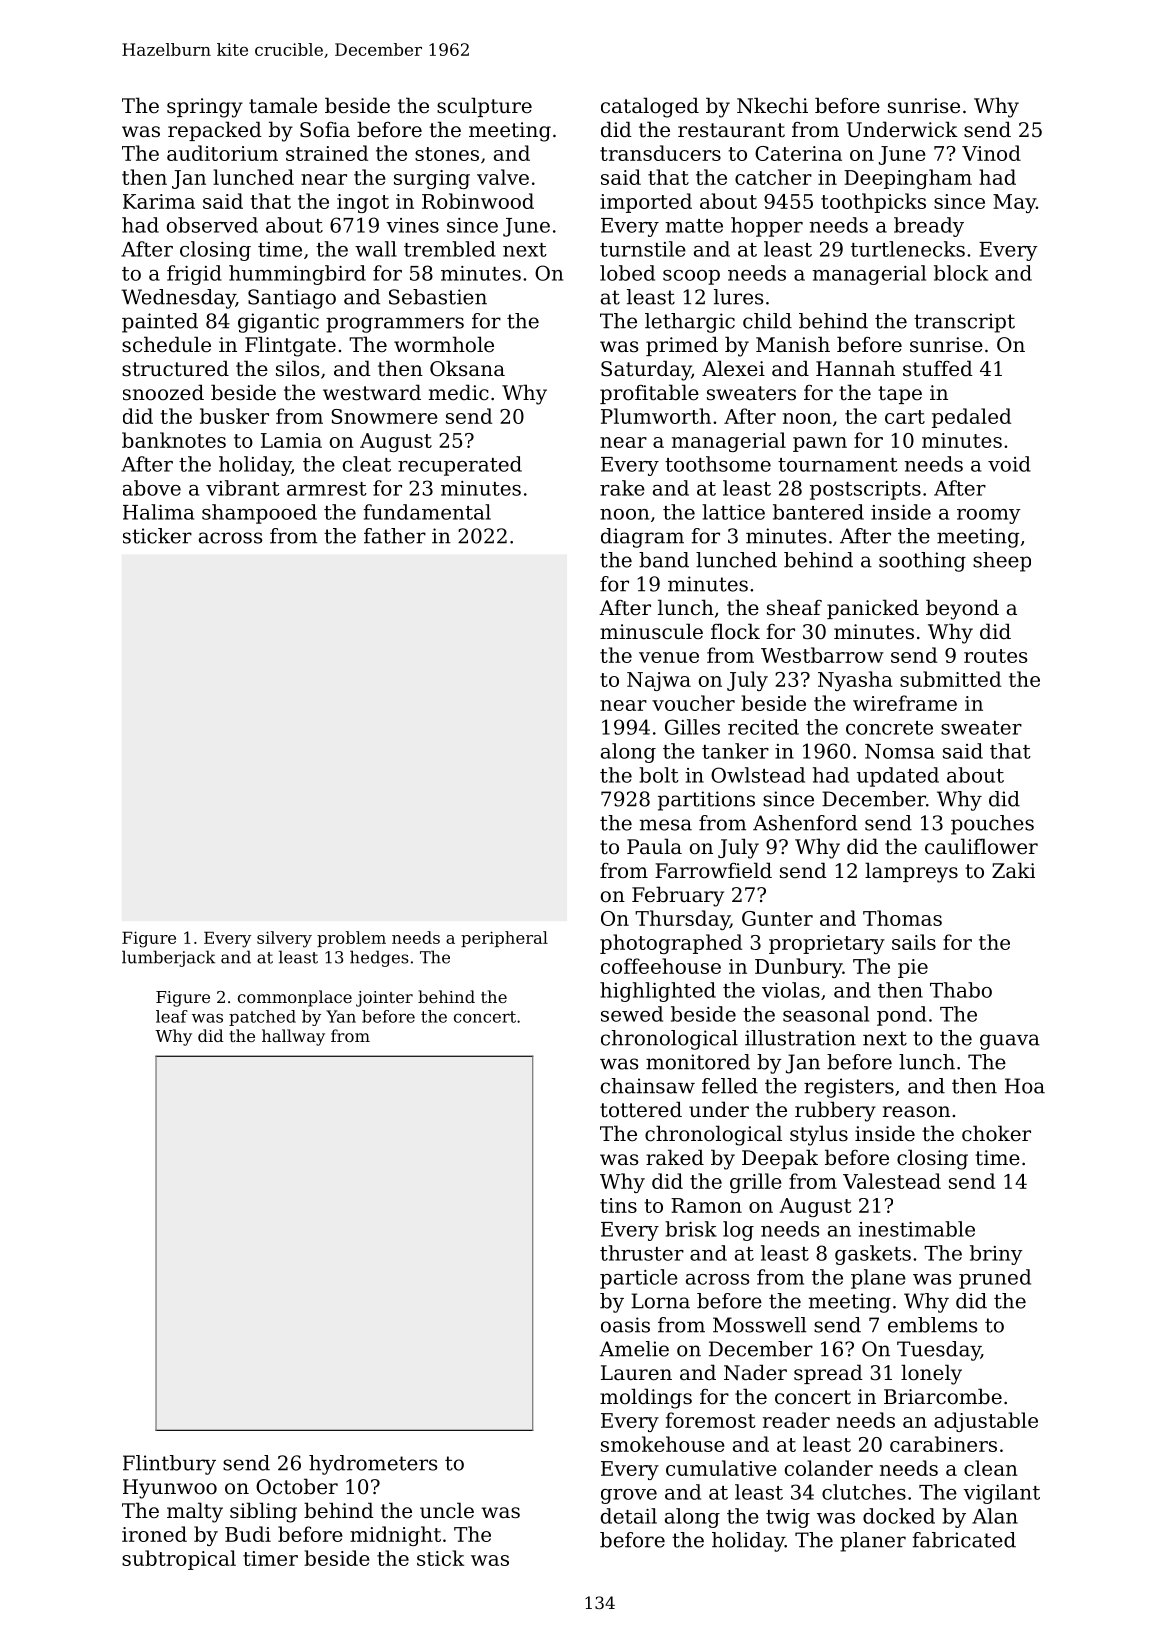  Describe the element at coordinates (793, 344) in the screenshot. I see `Manish` at that location.
